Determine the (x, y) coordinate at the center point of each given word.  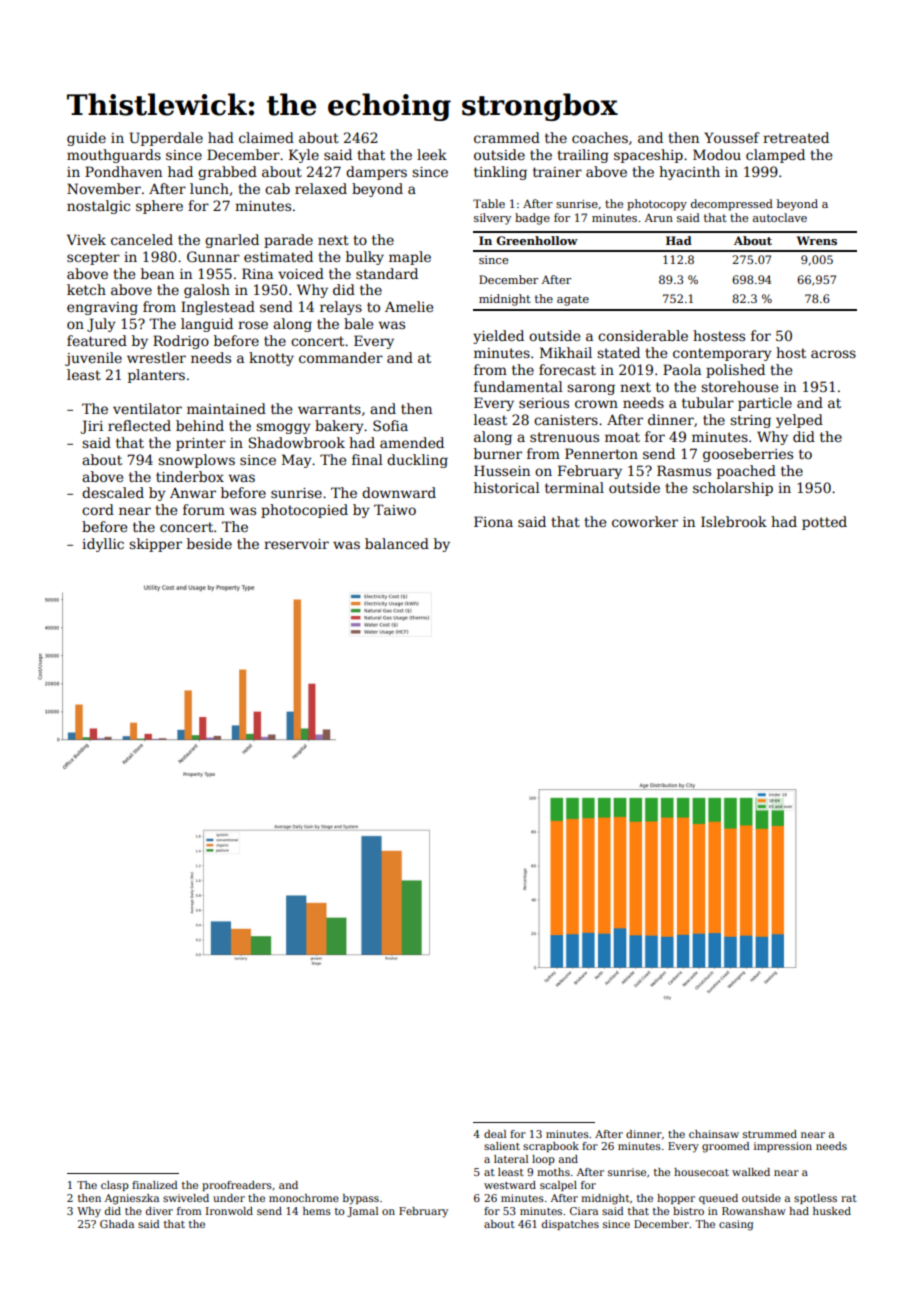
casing (736, 1225)
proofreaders (237, 1186)
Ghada (117, 1224)
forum (204, 509)
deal (495, 1134)
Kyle (304, 156)
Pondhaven (123, 171)
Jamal (362, 1212)
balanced (397, 543)
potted (824, 523)
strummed (770, 1134)
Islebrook (734, 521)
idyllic (103, 545)
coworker (645, 521)
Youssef (732, 137)
